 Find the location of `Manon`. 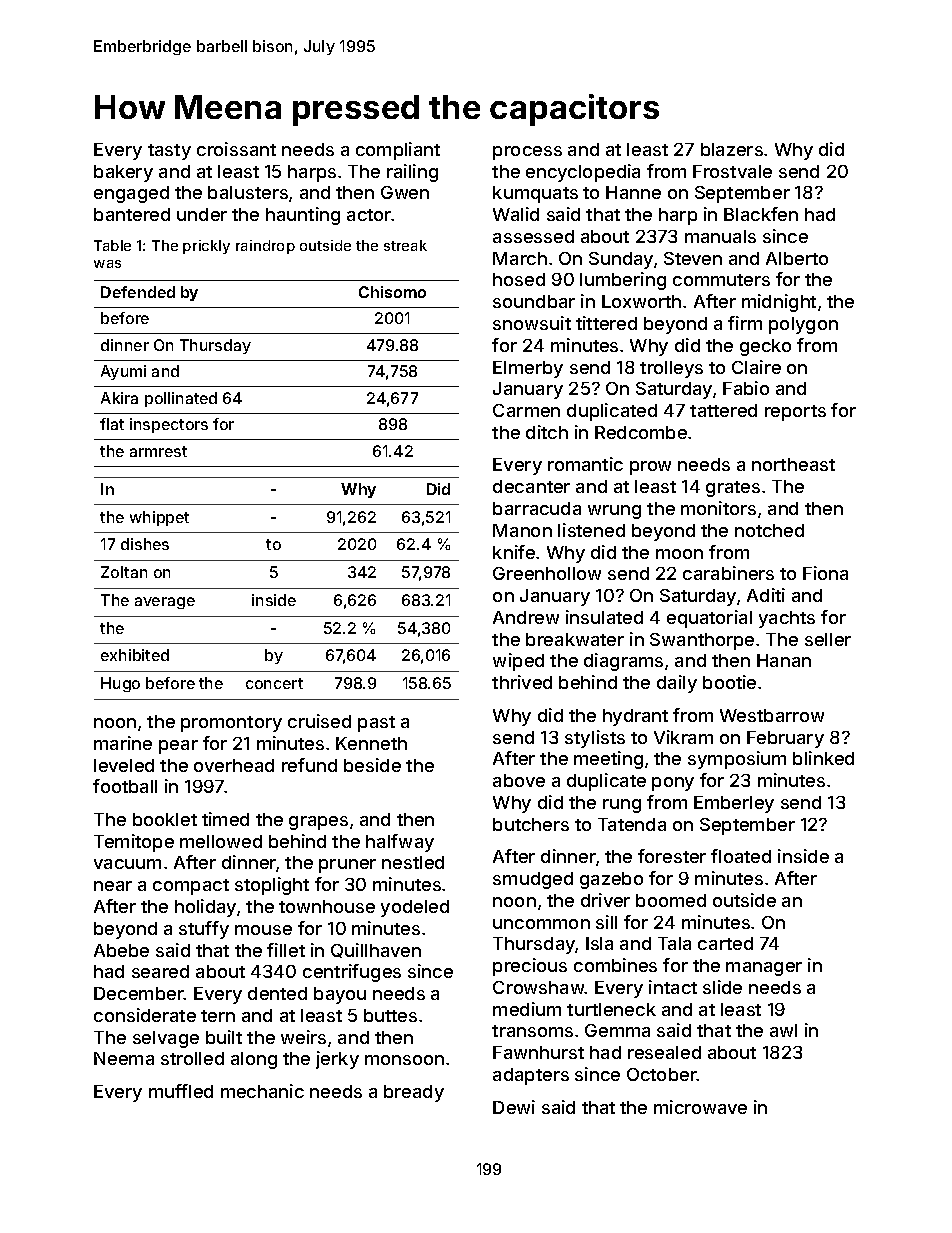

Manon is located at coordinates (522, 530).
